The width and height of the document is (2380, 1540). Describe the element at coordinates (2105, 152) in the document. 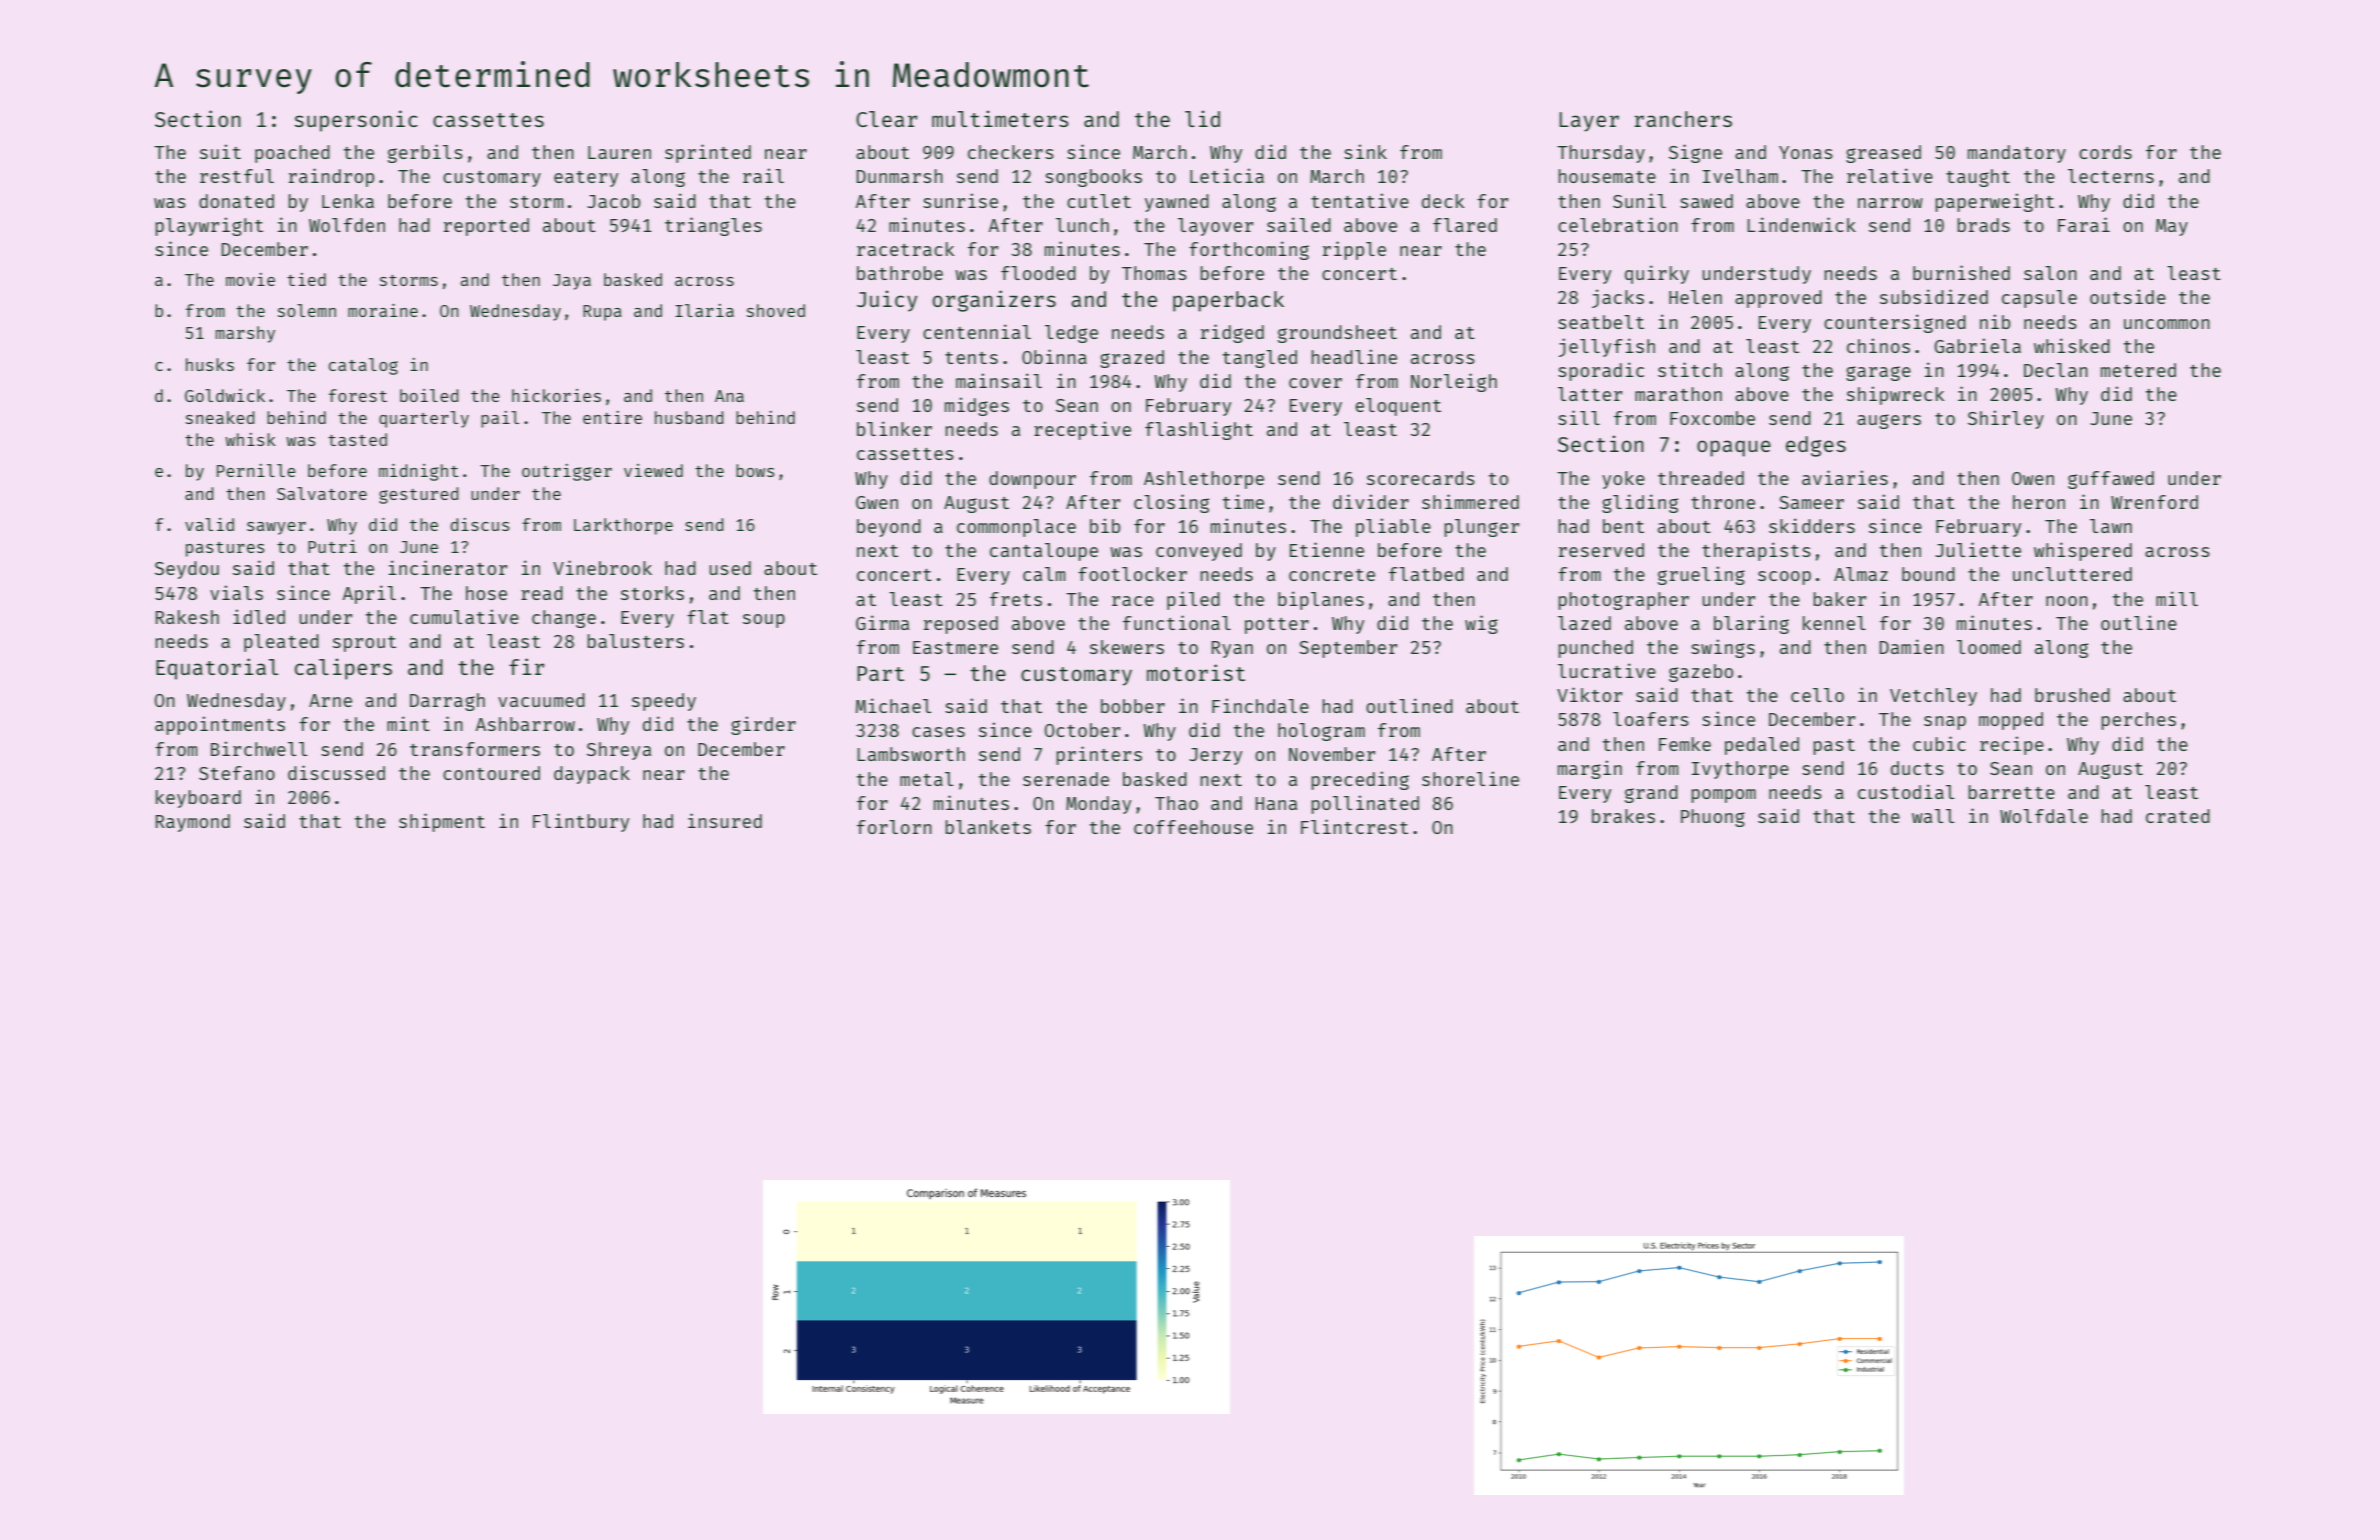

I see `cords` at that location.
